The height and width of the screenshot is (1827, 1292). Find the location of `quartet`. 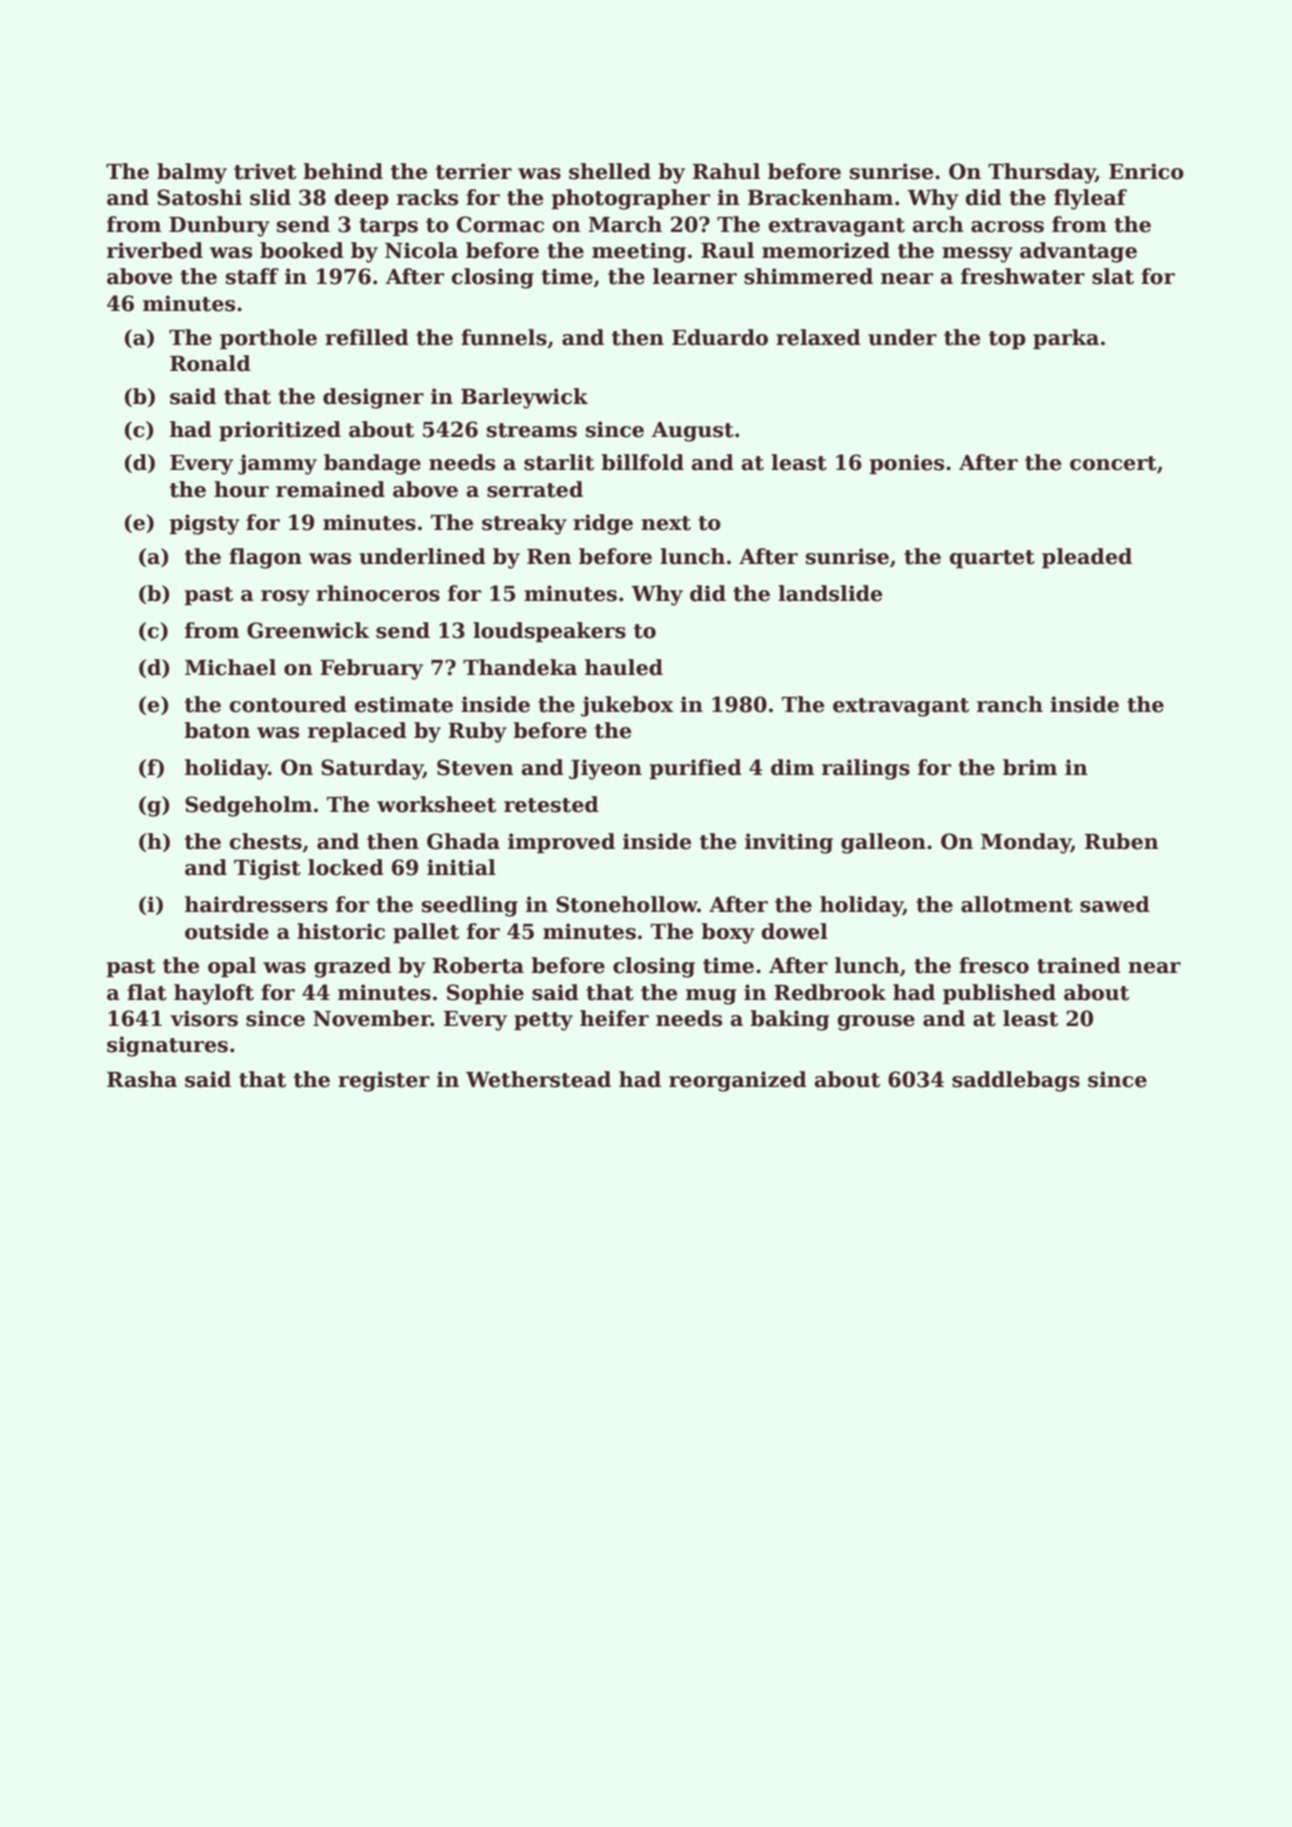

quartet is located at coordinates (992, 559).
